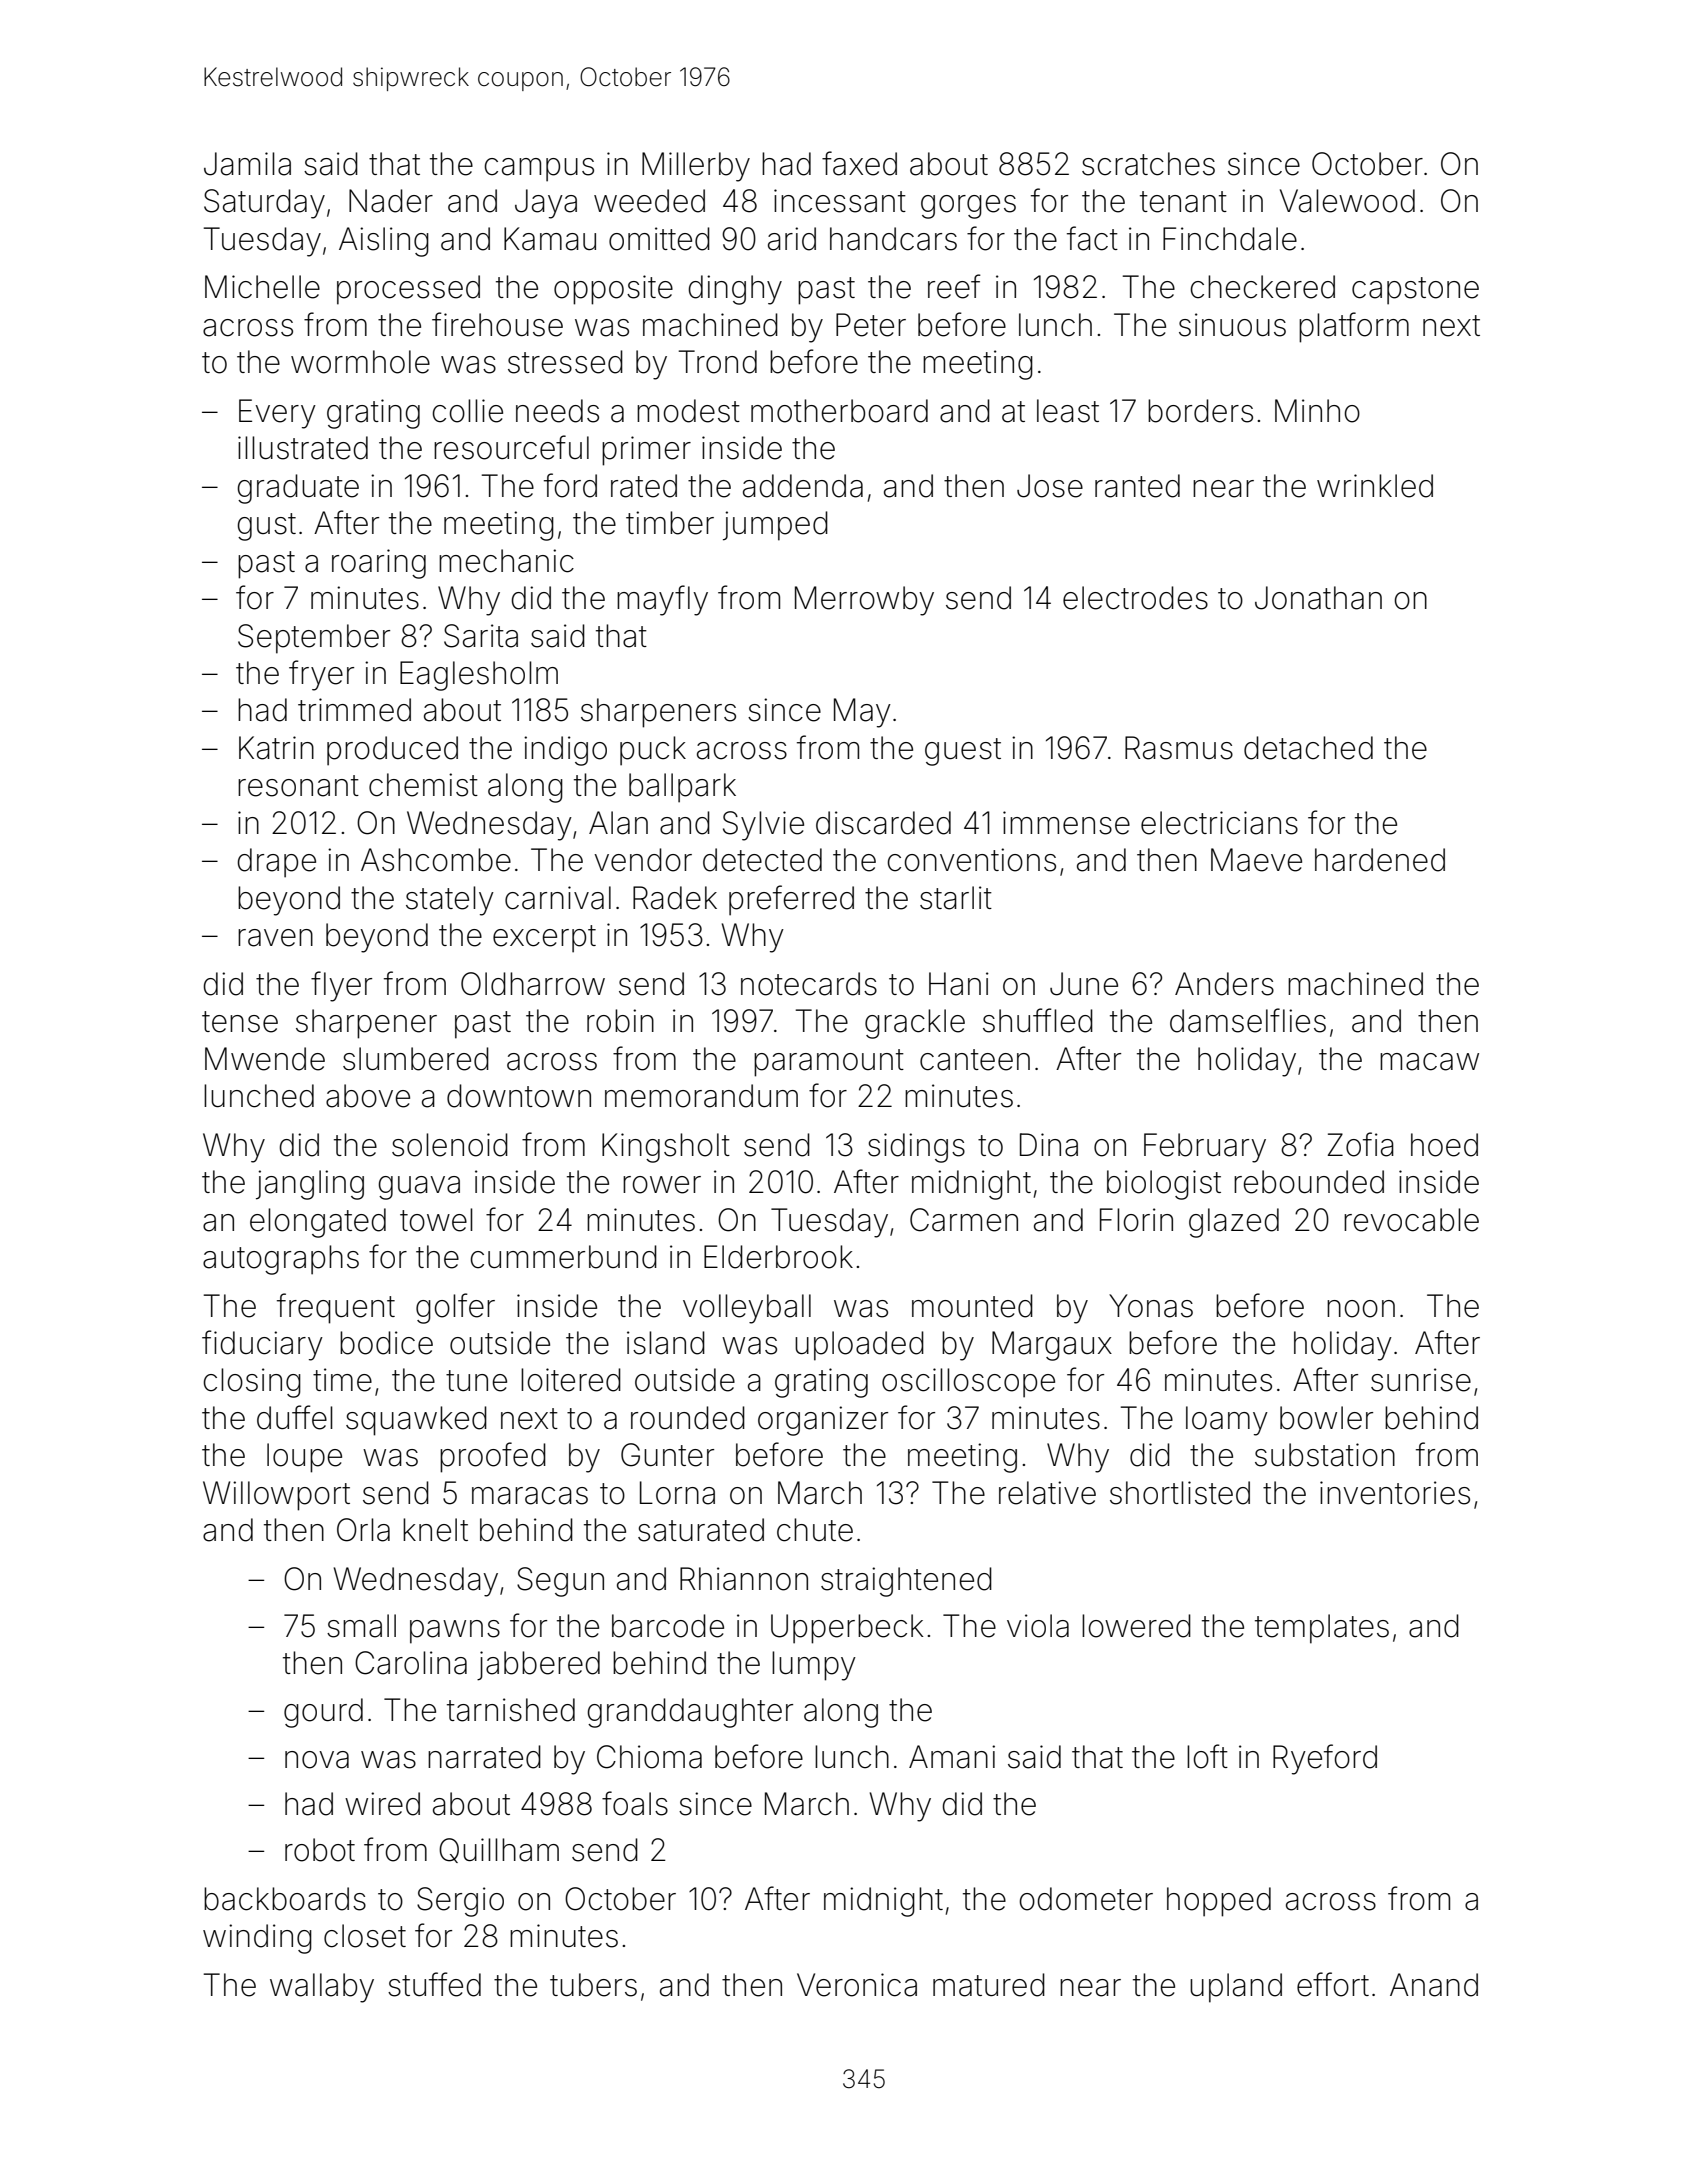  What do you see at coordinates (479, 676) in the page?
I see `Eaglesholm` at bounding box center [479, 676].
